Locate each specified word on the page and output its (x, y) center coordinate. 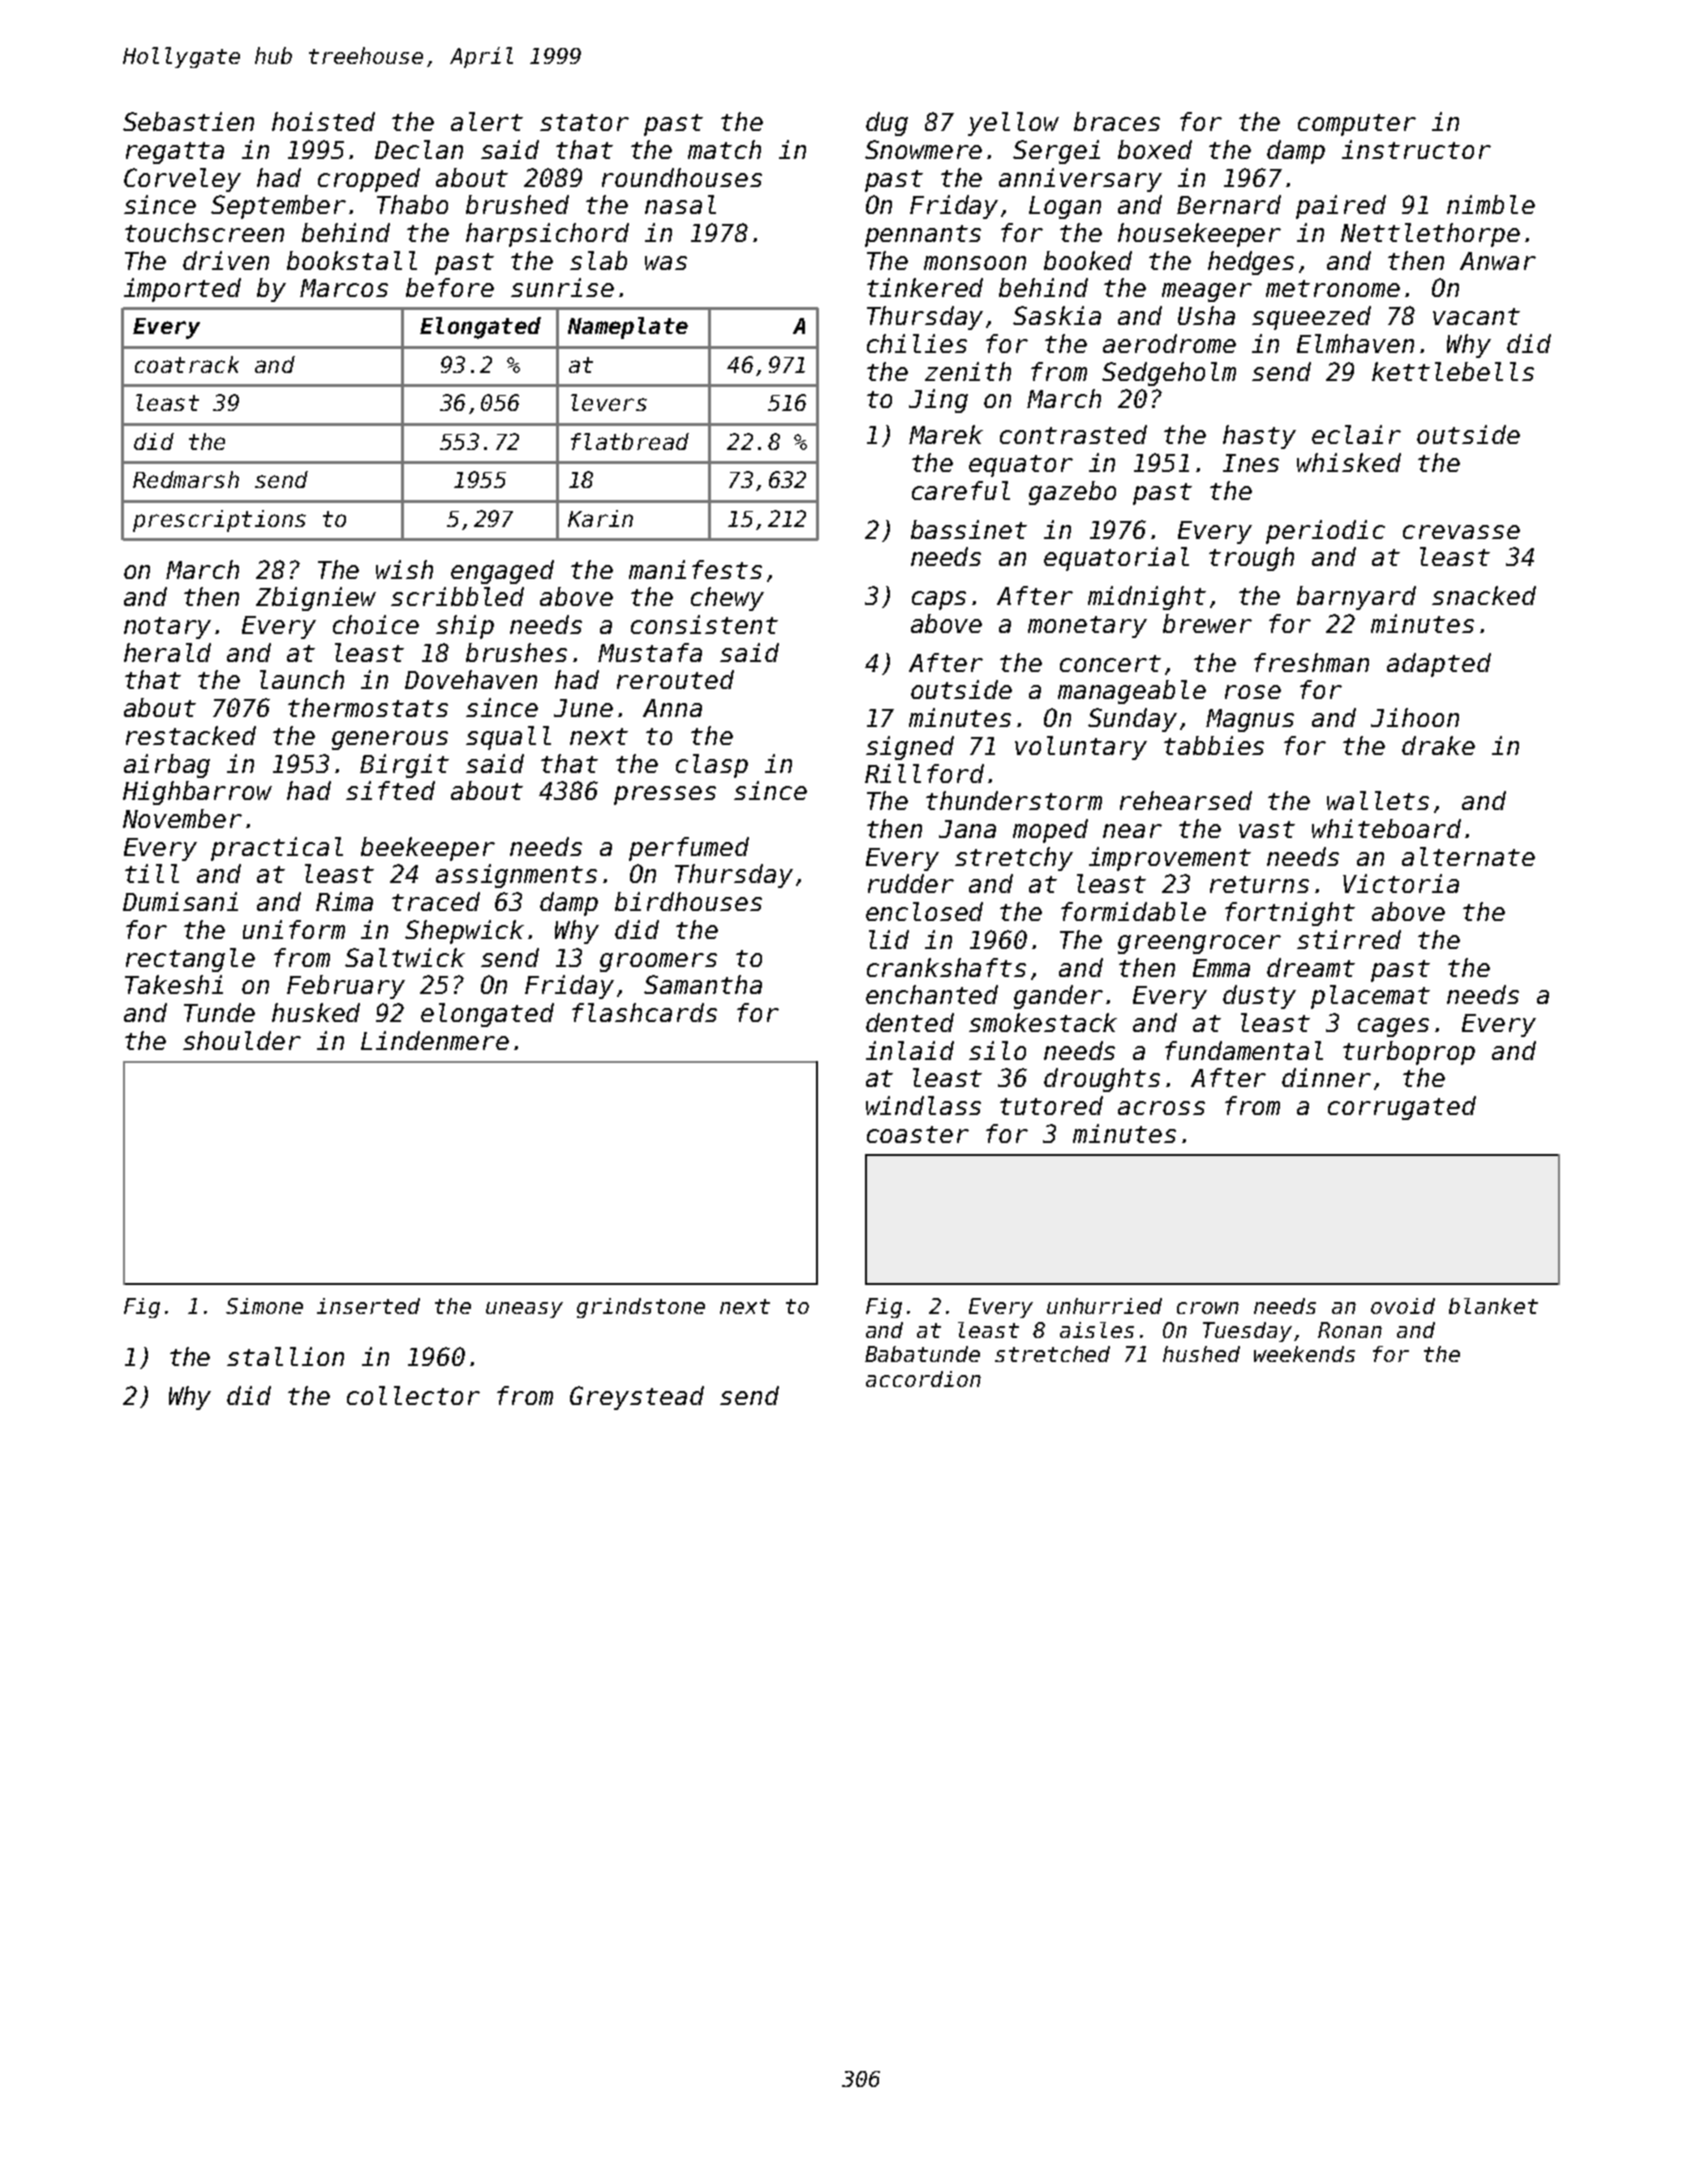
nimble (1491, 204)
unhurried (1104, 1306)
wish (404, 569)
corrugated (1402, 1108)
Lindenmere (435, 1040)
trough (1251, 559)
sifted (390, 790)
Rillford (924, 773)
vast (1267, 829)
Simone (264, 1306)
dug (887, 124)
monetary (1087, 627)
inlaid (910, 1050)
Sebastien (188, 121)
